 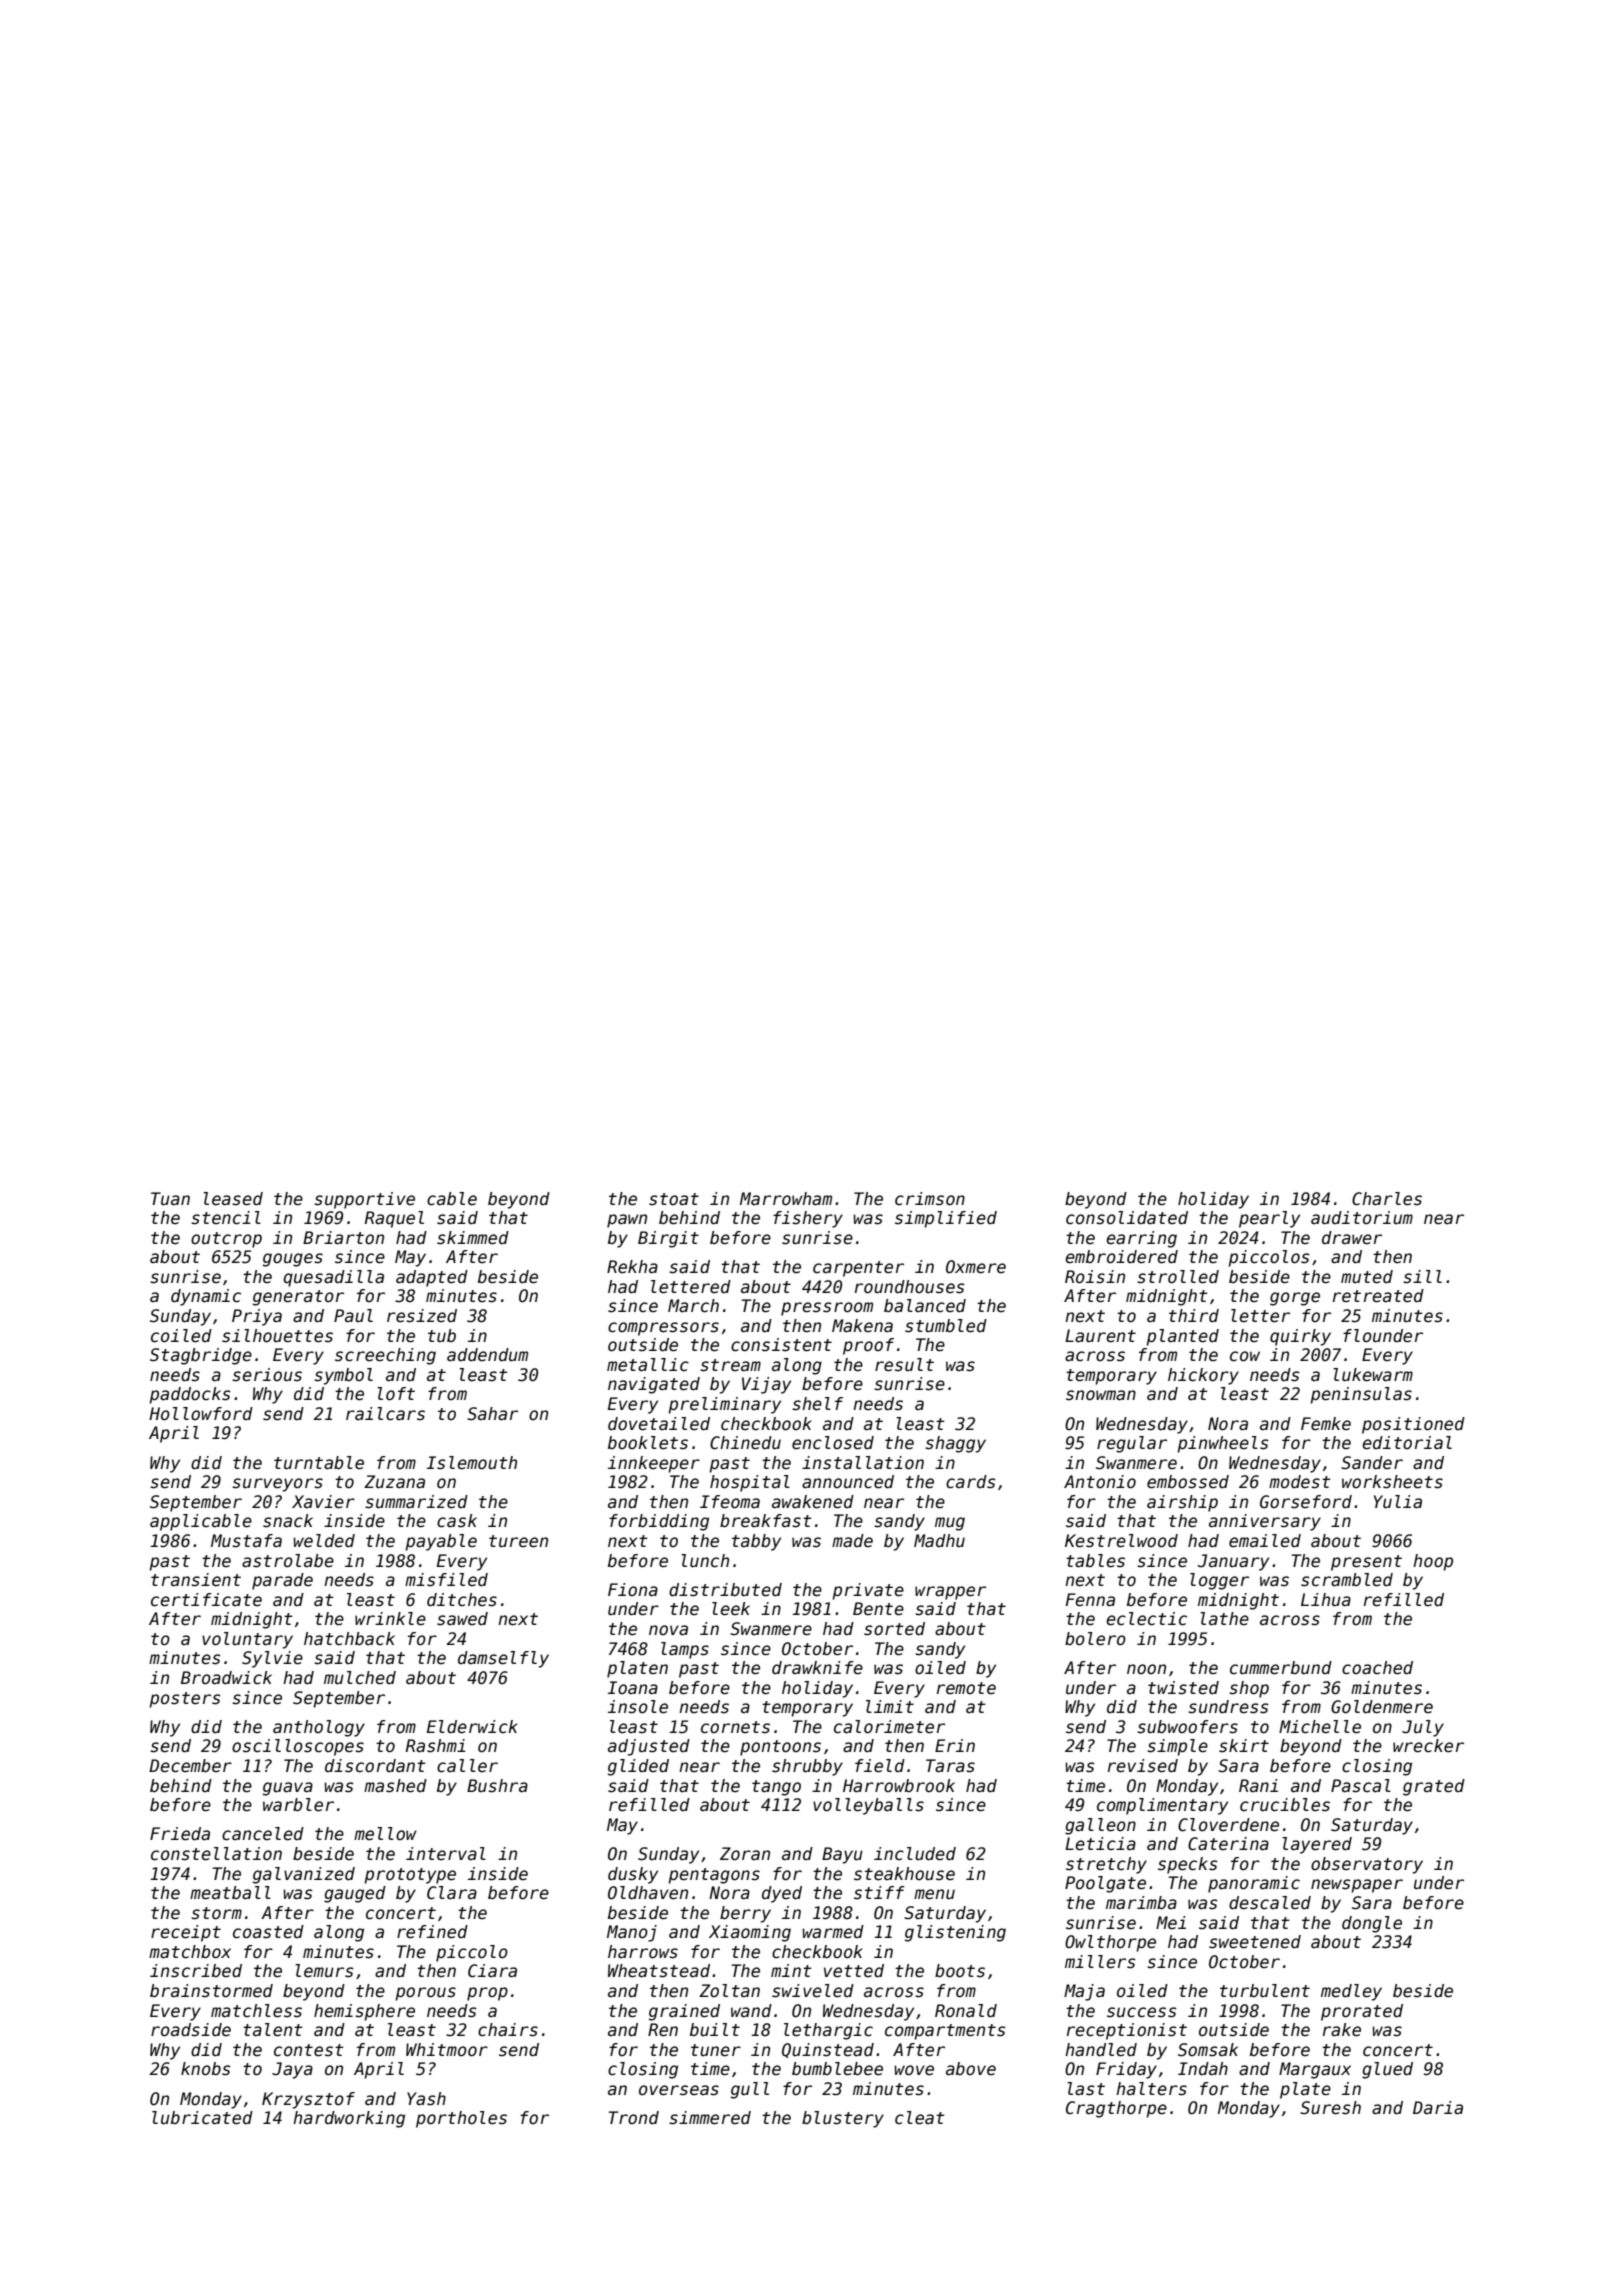 I want to click on marimba, so click(x=1141, y=1903).
